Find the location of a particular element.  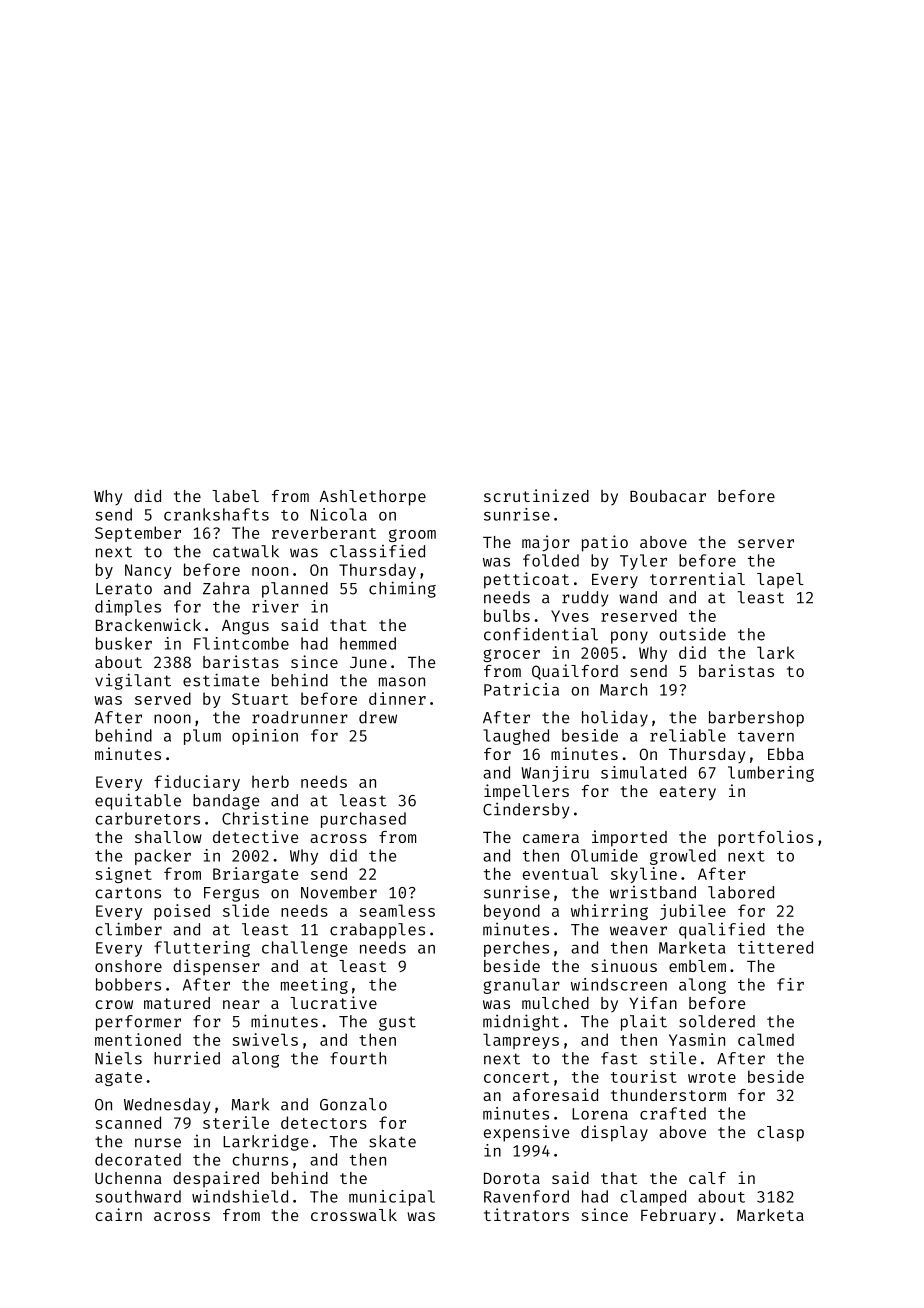

Boubacar is located at coordinates (668, 496).
